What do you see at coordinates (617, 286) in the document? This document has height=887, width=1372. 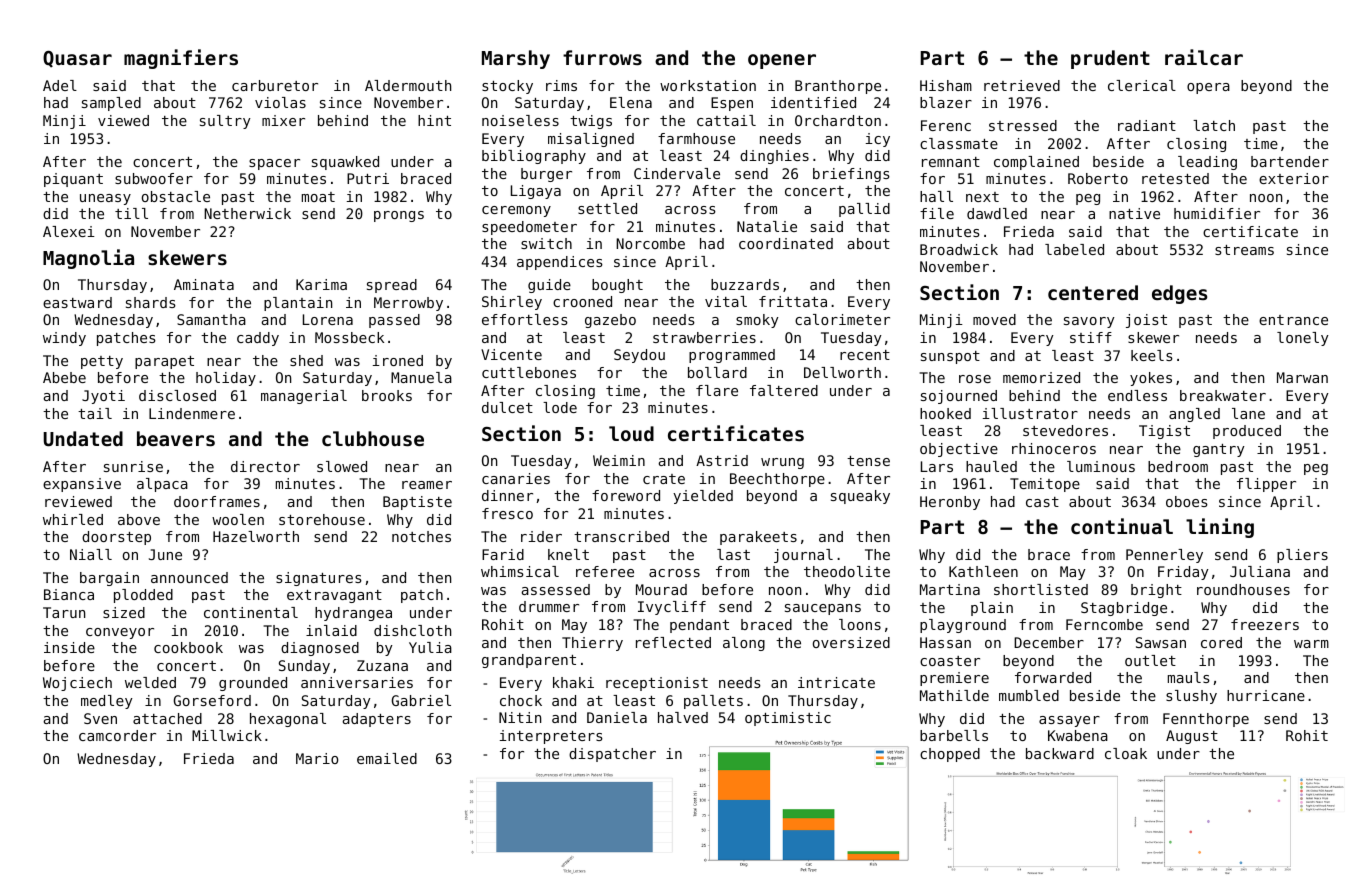 I see `bought` at bounding box center [617, 286].
